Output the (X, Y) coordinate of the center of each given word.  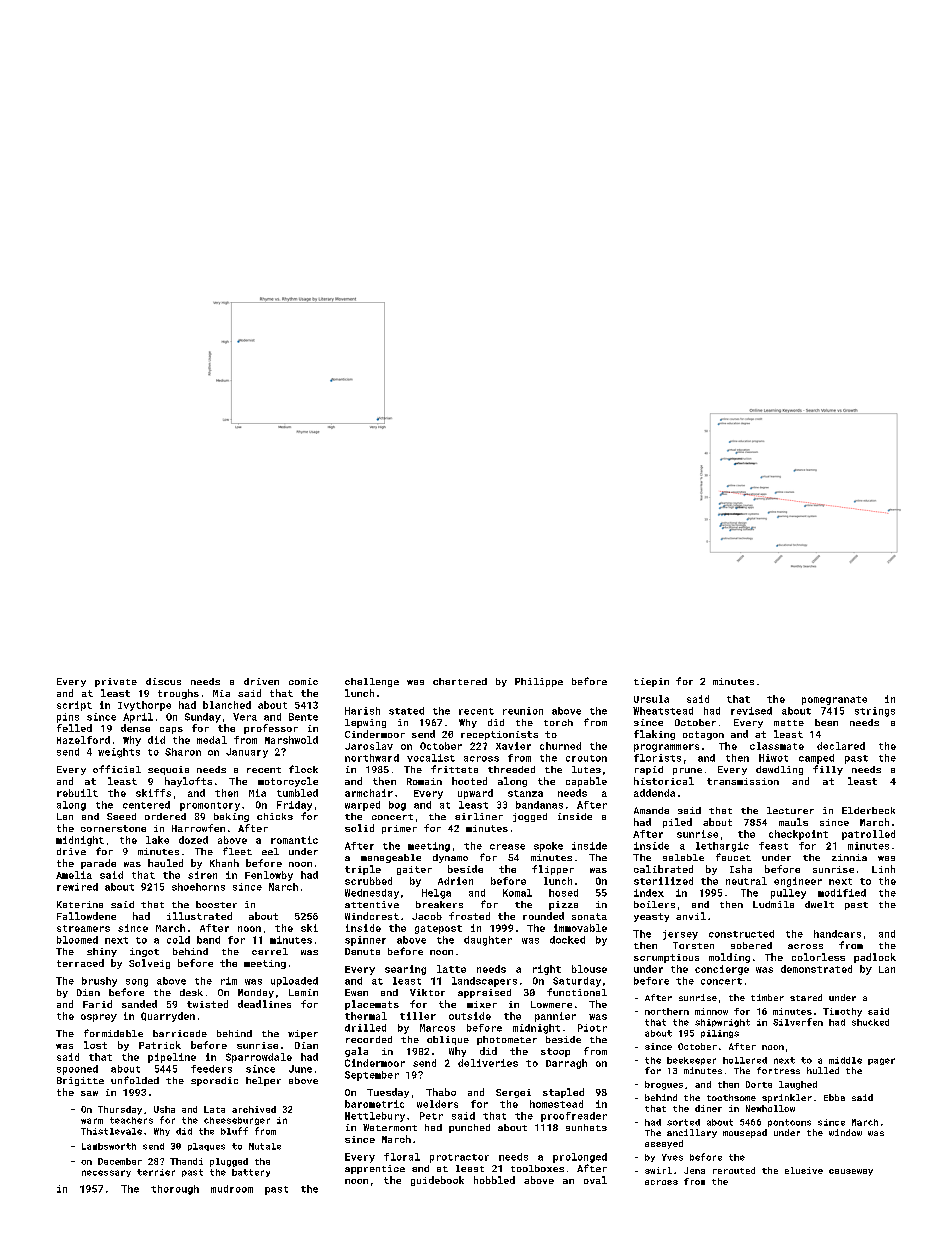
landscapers (484, 982)
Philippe (539, 682)
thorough (175, 1190)
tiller (418, 1016)
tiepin (651, 682)
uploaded (294, 982)
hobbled (494, 1180)
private (116, 682)
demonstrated (816, 969)
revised (751, 711)
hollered (745, 1060)
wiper (303, 1034)
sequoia (168, 770)
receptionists (499, 735)
